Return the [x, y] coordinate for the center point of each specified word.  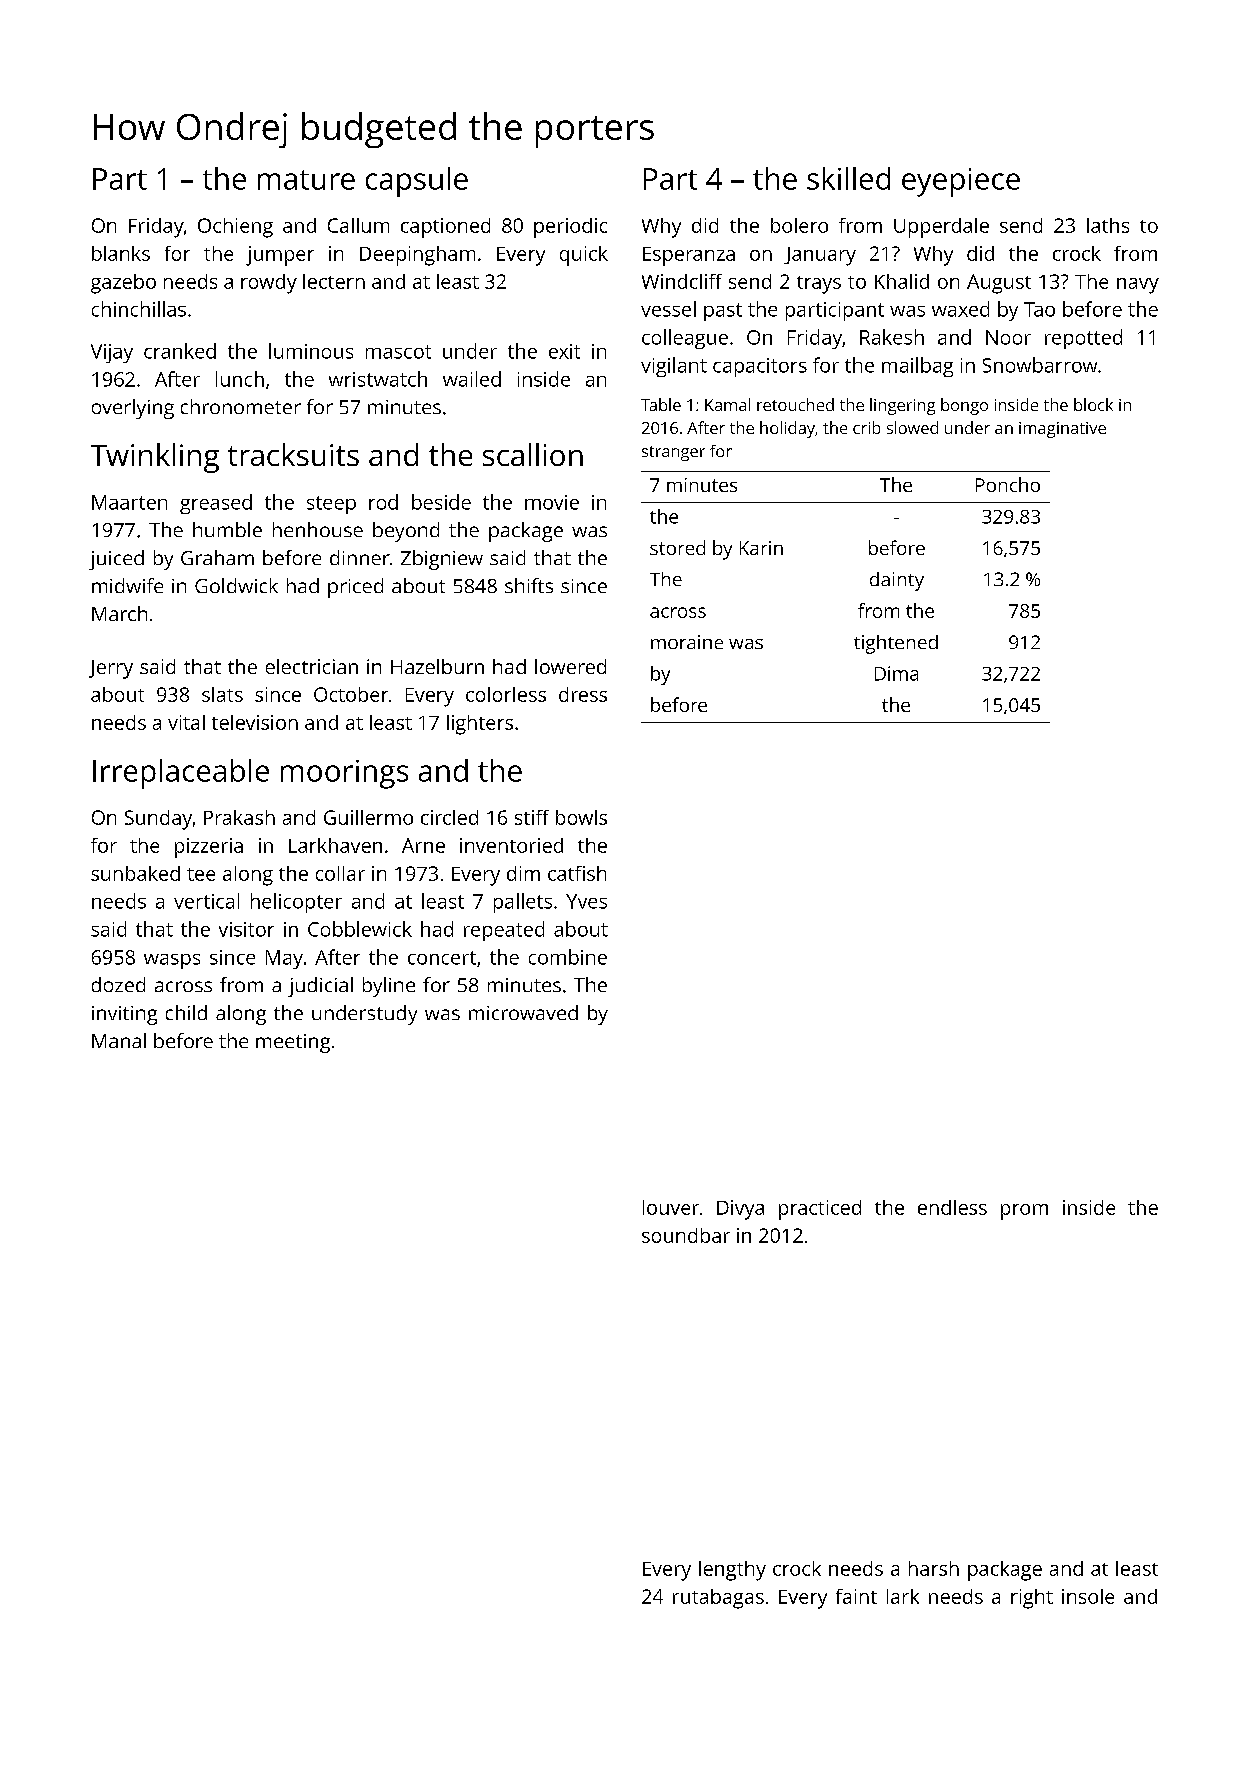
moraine [687, 642]
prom [1024, 1212]
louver [671, 1207]
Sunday [158, 820]
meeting [293, 1043]
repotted [1083, 339]
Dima [896, 673]
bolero [799, 225]
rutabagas [718, 1599]
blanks [121, 253]
